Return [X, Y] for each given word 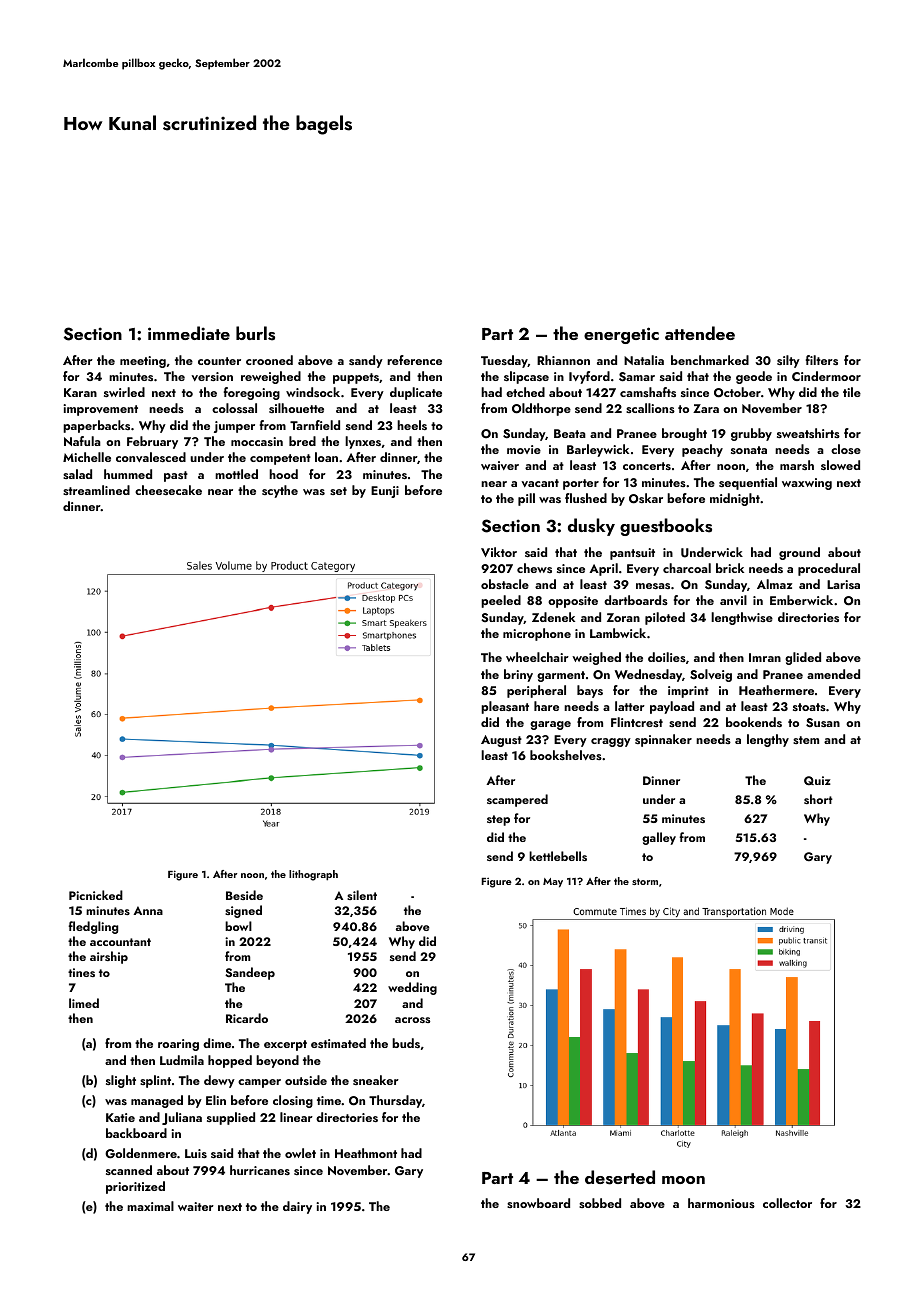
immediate [189, 333]
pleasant [505, 707]
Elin [216, 1100]
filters [822, 360]
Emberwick [801, 600]
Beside [244, 895]
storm [645, 881]
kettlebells [558, 856]
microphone [537, 634]
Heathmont [366, 1153]
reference [414, 360]
